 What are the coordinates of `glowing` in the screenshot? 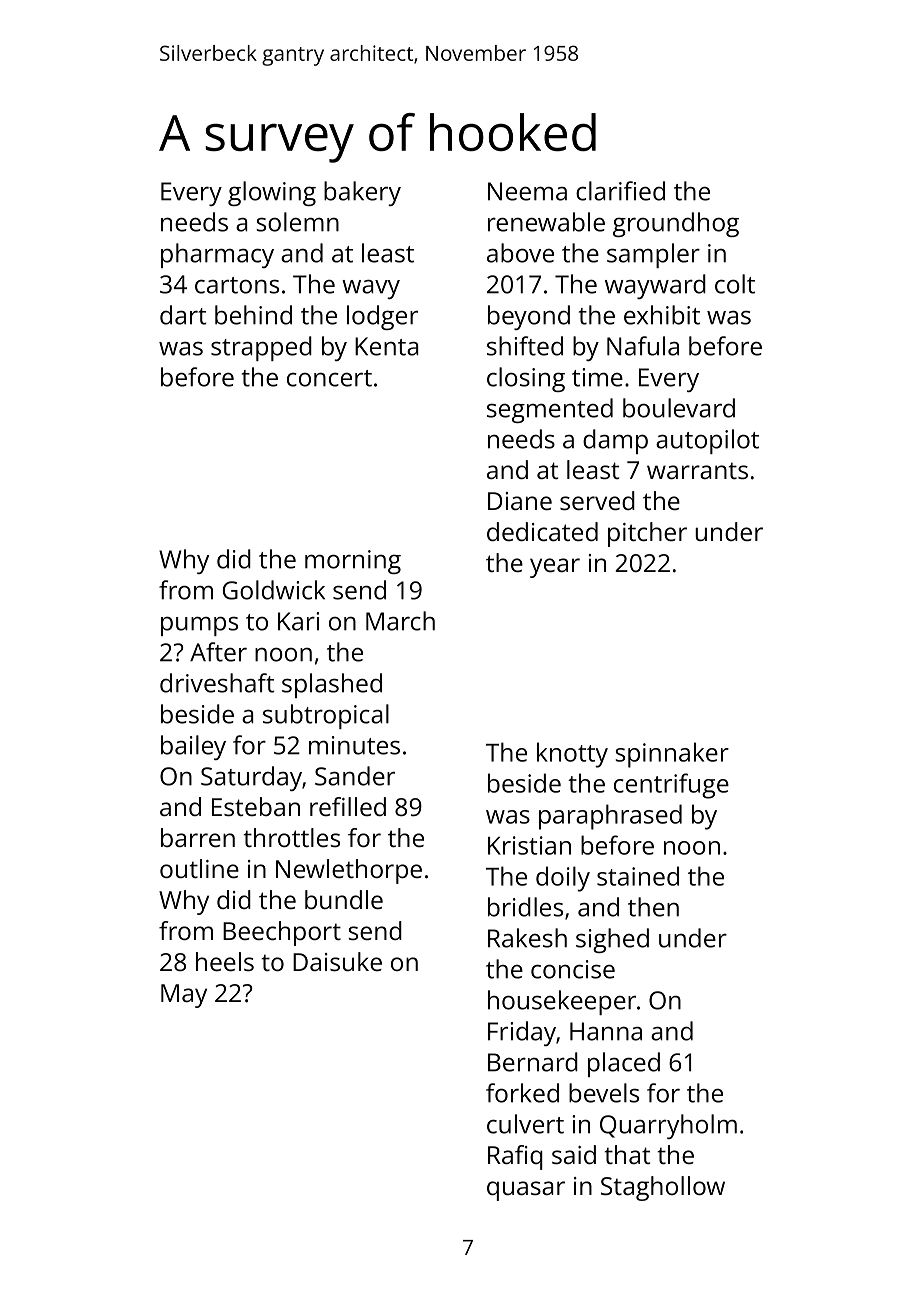 It's located at (272, 193).
